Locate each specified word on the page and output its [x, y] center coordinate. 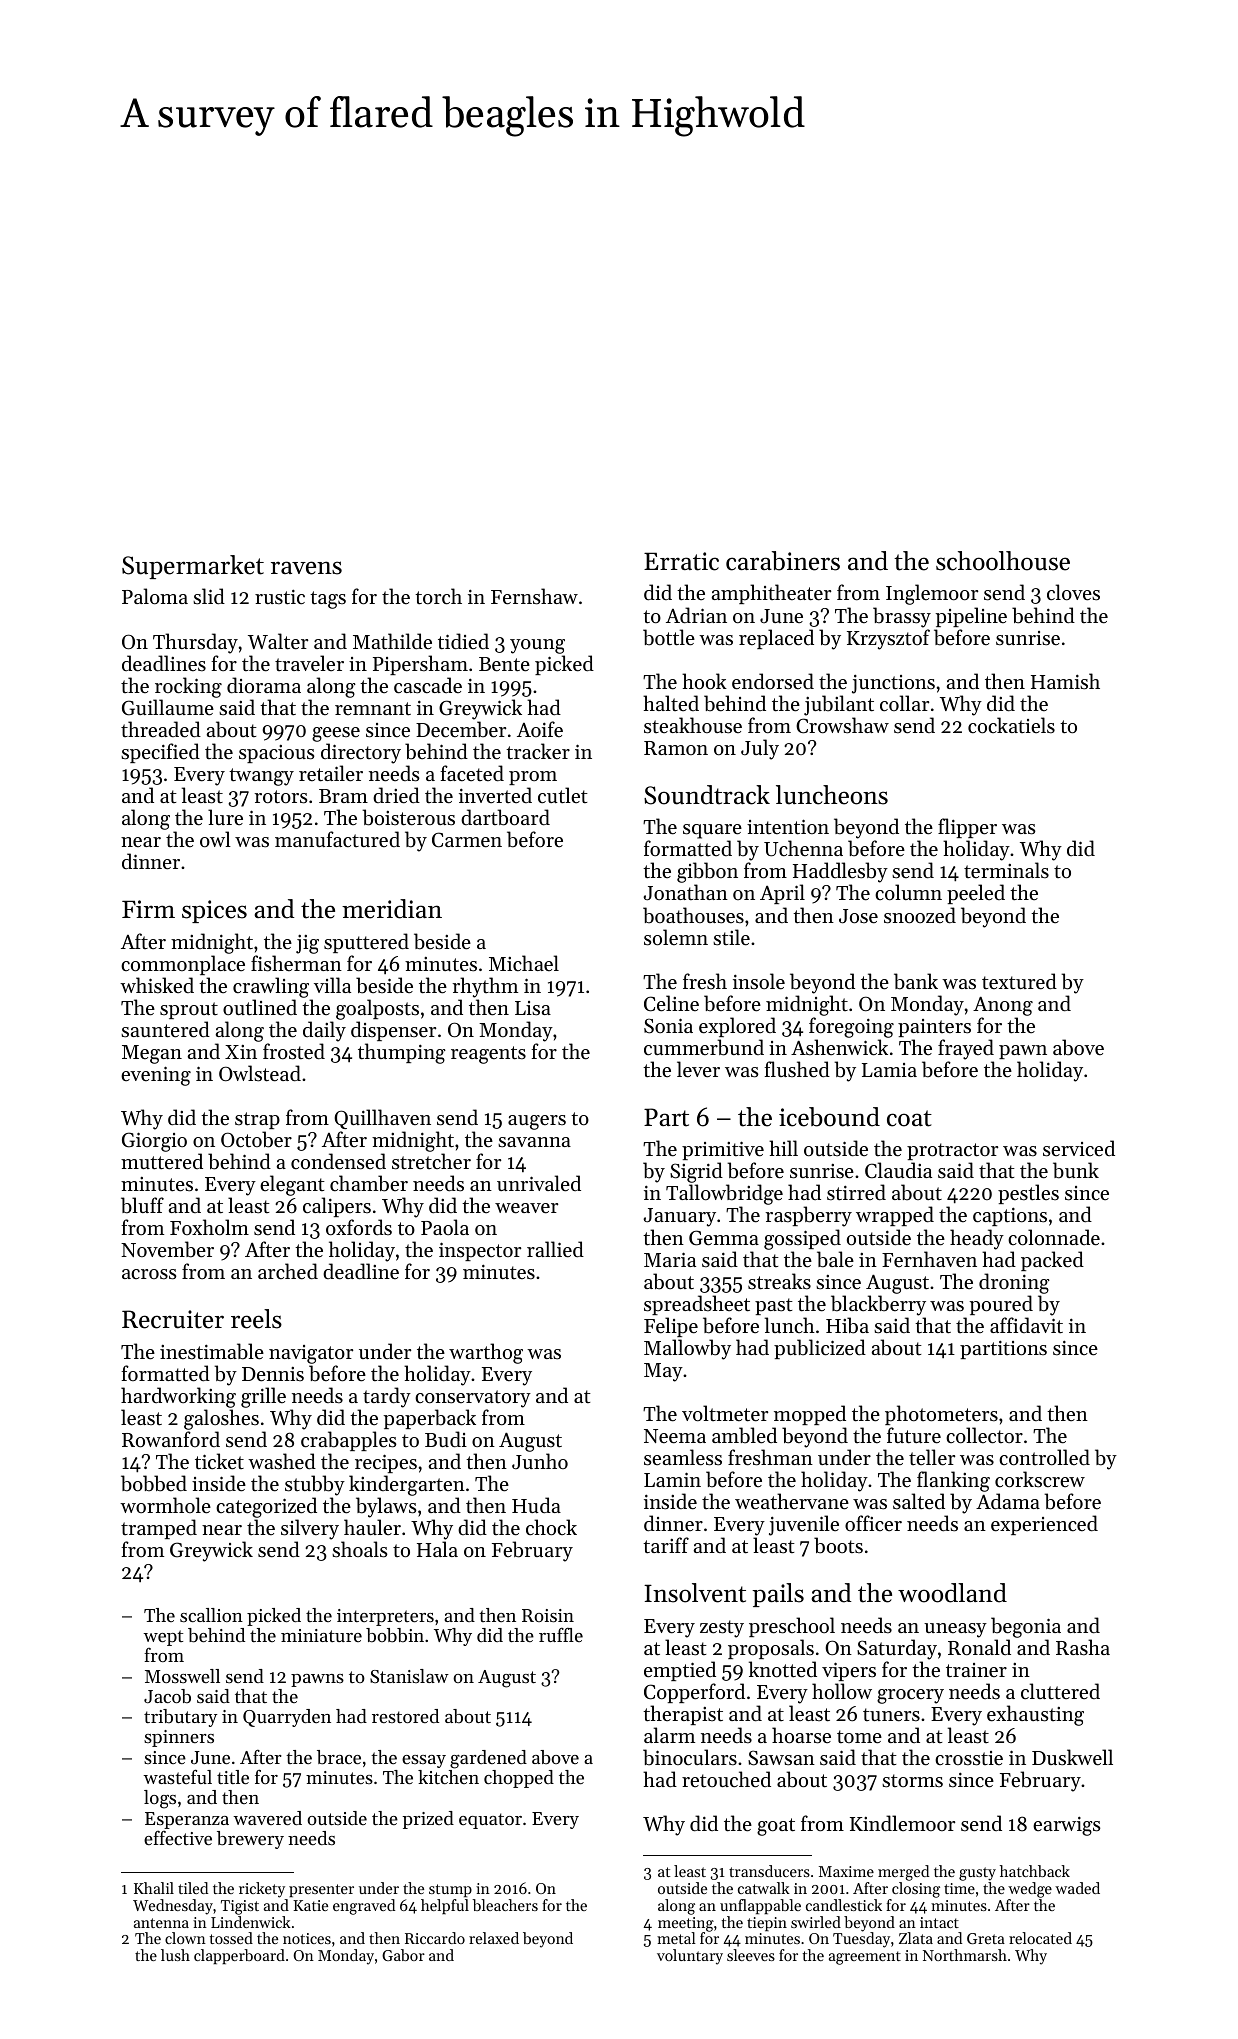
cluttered [1060, 1691]
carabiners [783, 561]
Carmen [467, 840]
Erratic [681, 561]
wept [163, 1638]
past [774, 1306]
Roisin [548, 1615]
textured [1019, 981]
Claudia [898, 1170]
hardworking [178, 1397]
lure [225, 817]
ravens [306, 568]
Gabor [403, 1955]
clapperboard [239, 1956]
